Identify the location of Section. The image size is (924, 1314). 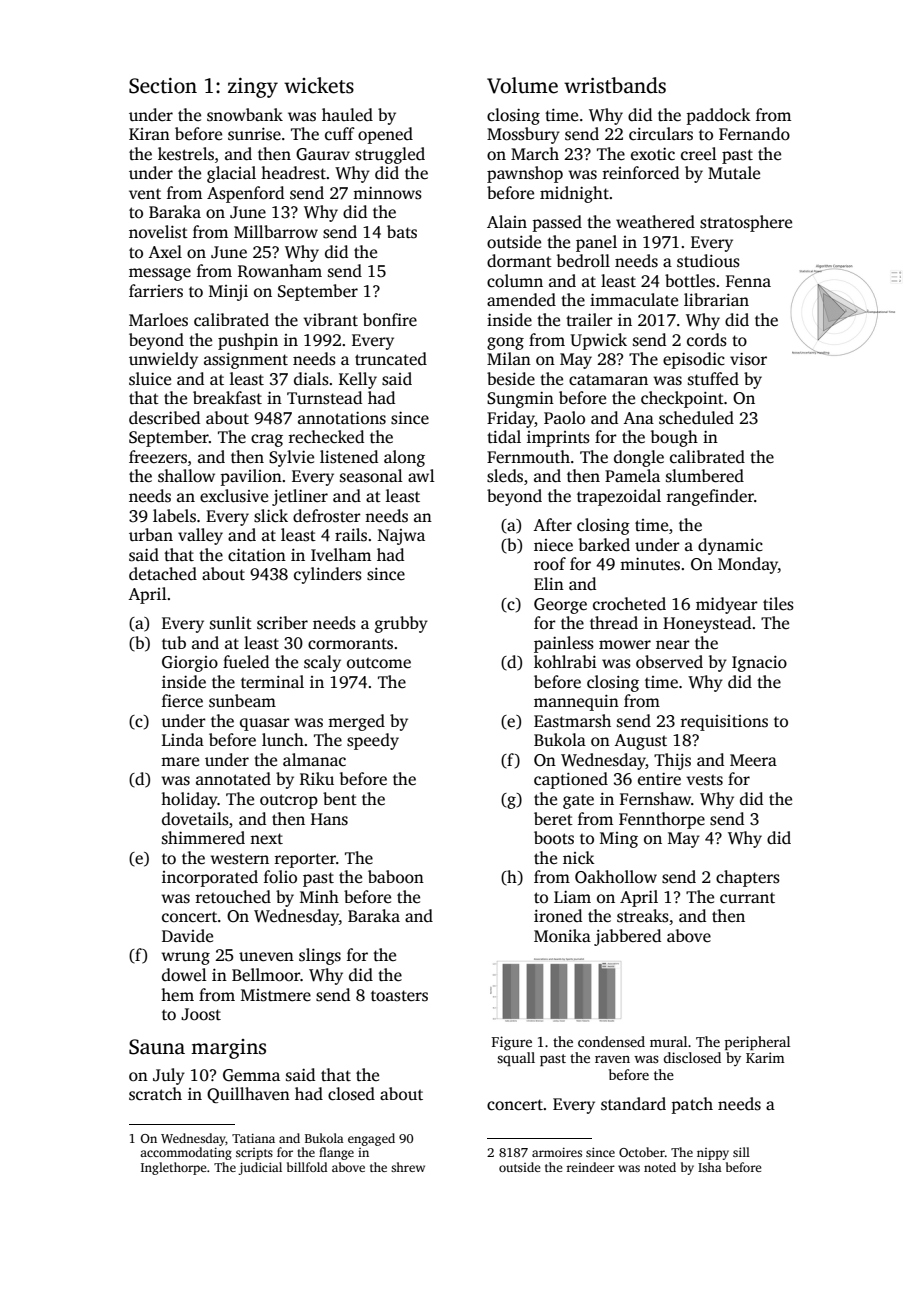
(163, 86).
